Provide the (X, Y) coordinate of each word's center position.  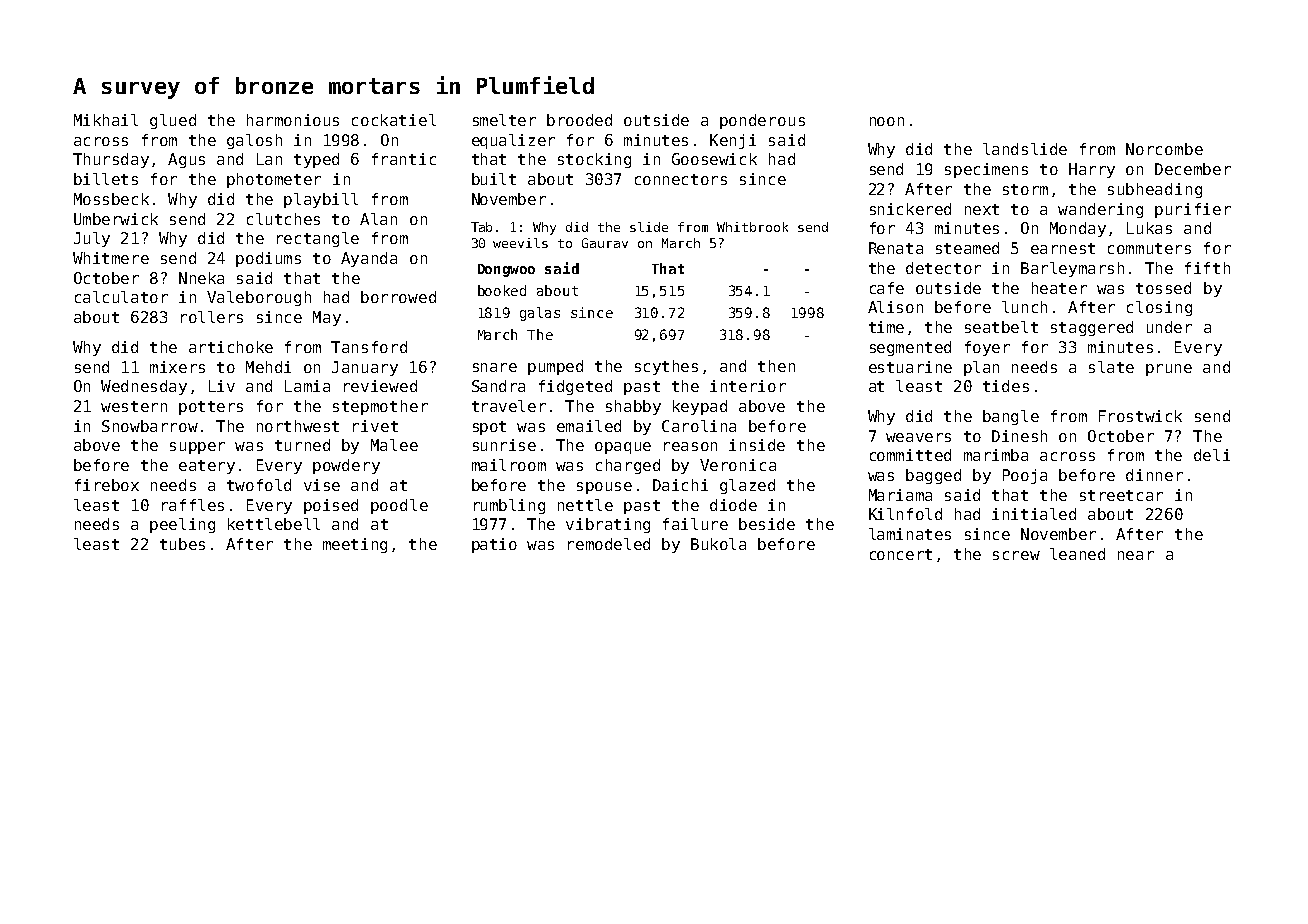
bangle (1011, 417)
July (92, 239)
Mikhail (106, 120)
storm (1025, 189)
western (134, 406)
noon (887, 121)
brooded (579, 120)
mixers (177, 367)
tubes (182, 544)
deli (1212, 455)
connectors (681, 179)
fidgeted (575, 387)
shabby (633, 407)
